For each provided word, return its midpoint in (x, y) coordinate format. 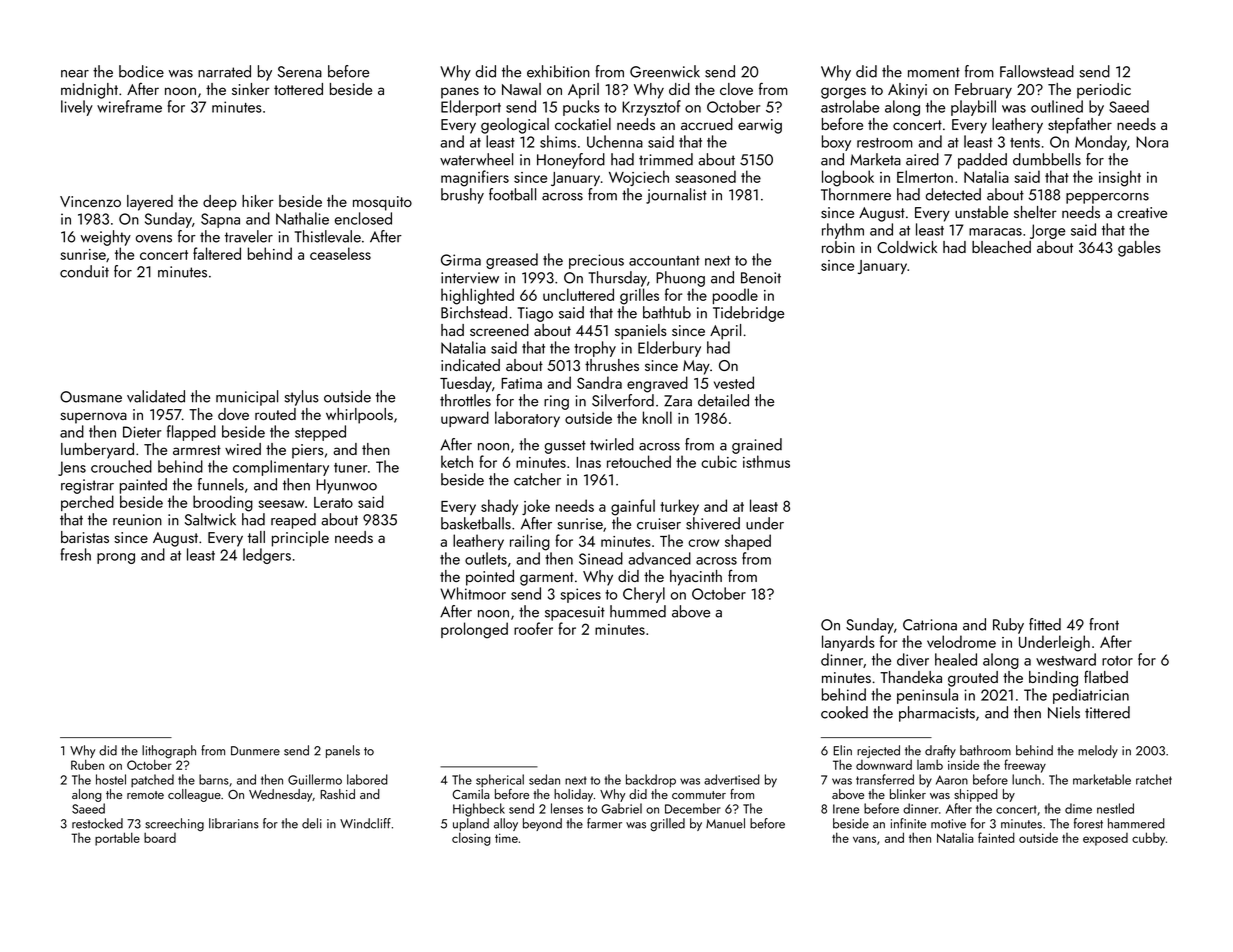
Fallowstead (1037, 71)
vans (864, 839)
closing (471, 839)
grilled (667, 825)
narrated (224, 71)
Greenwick (665, 71)
